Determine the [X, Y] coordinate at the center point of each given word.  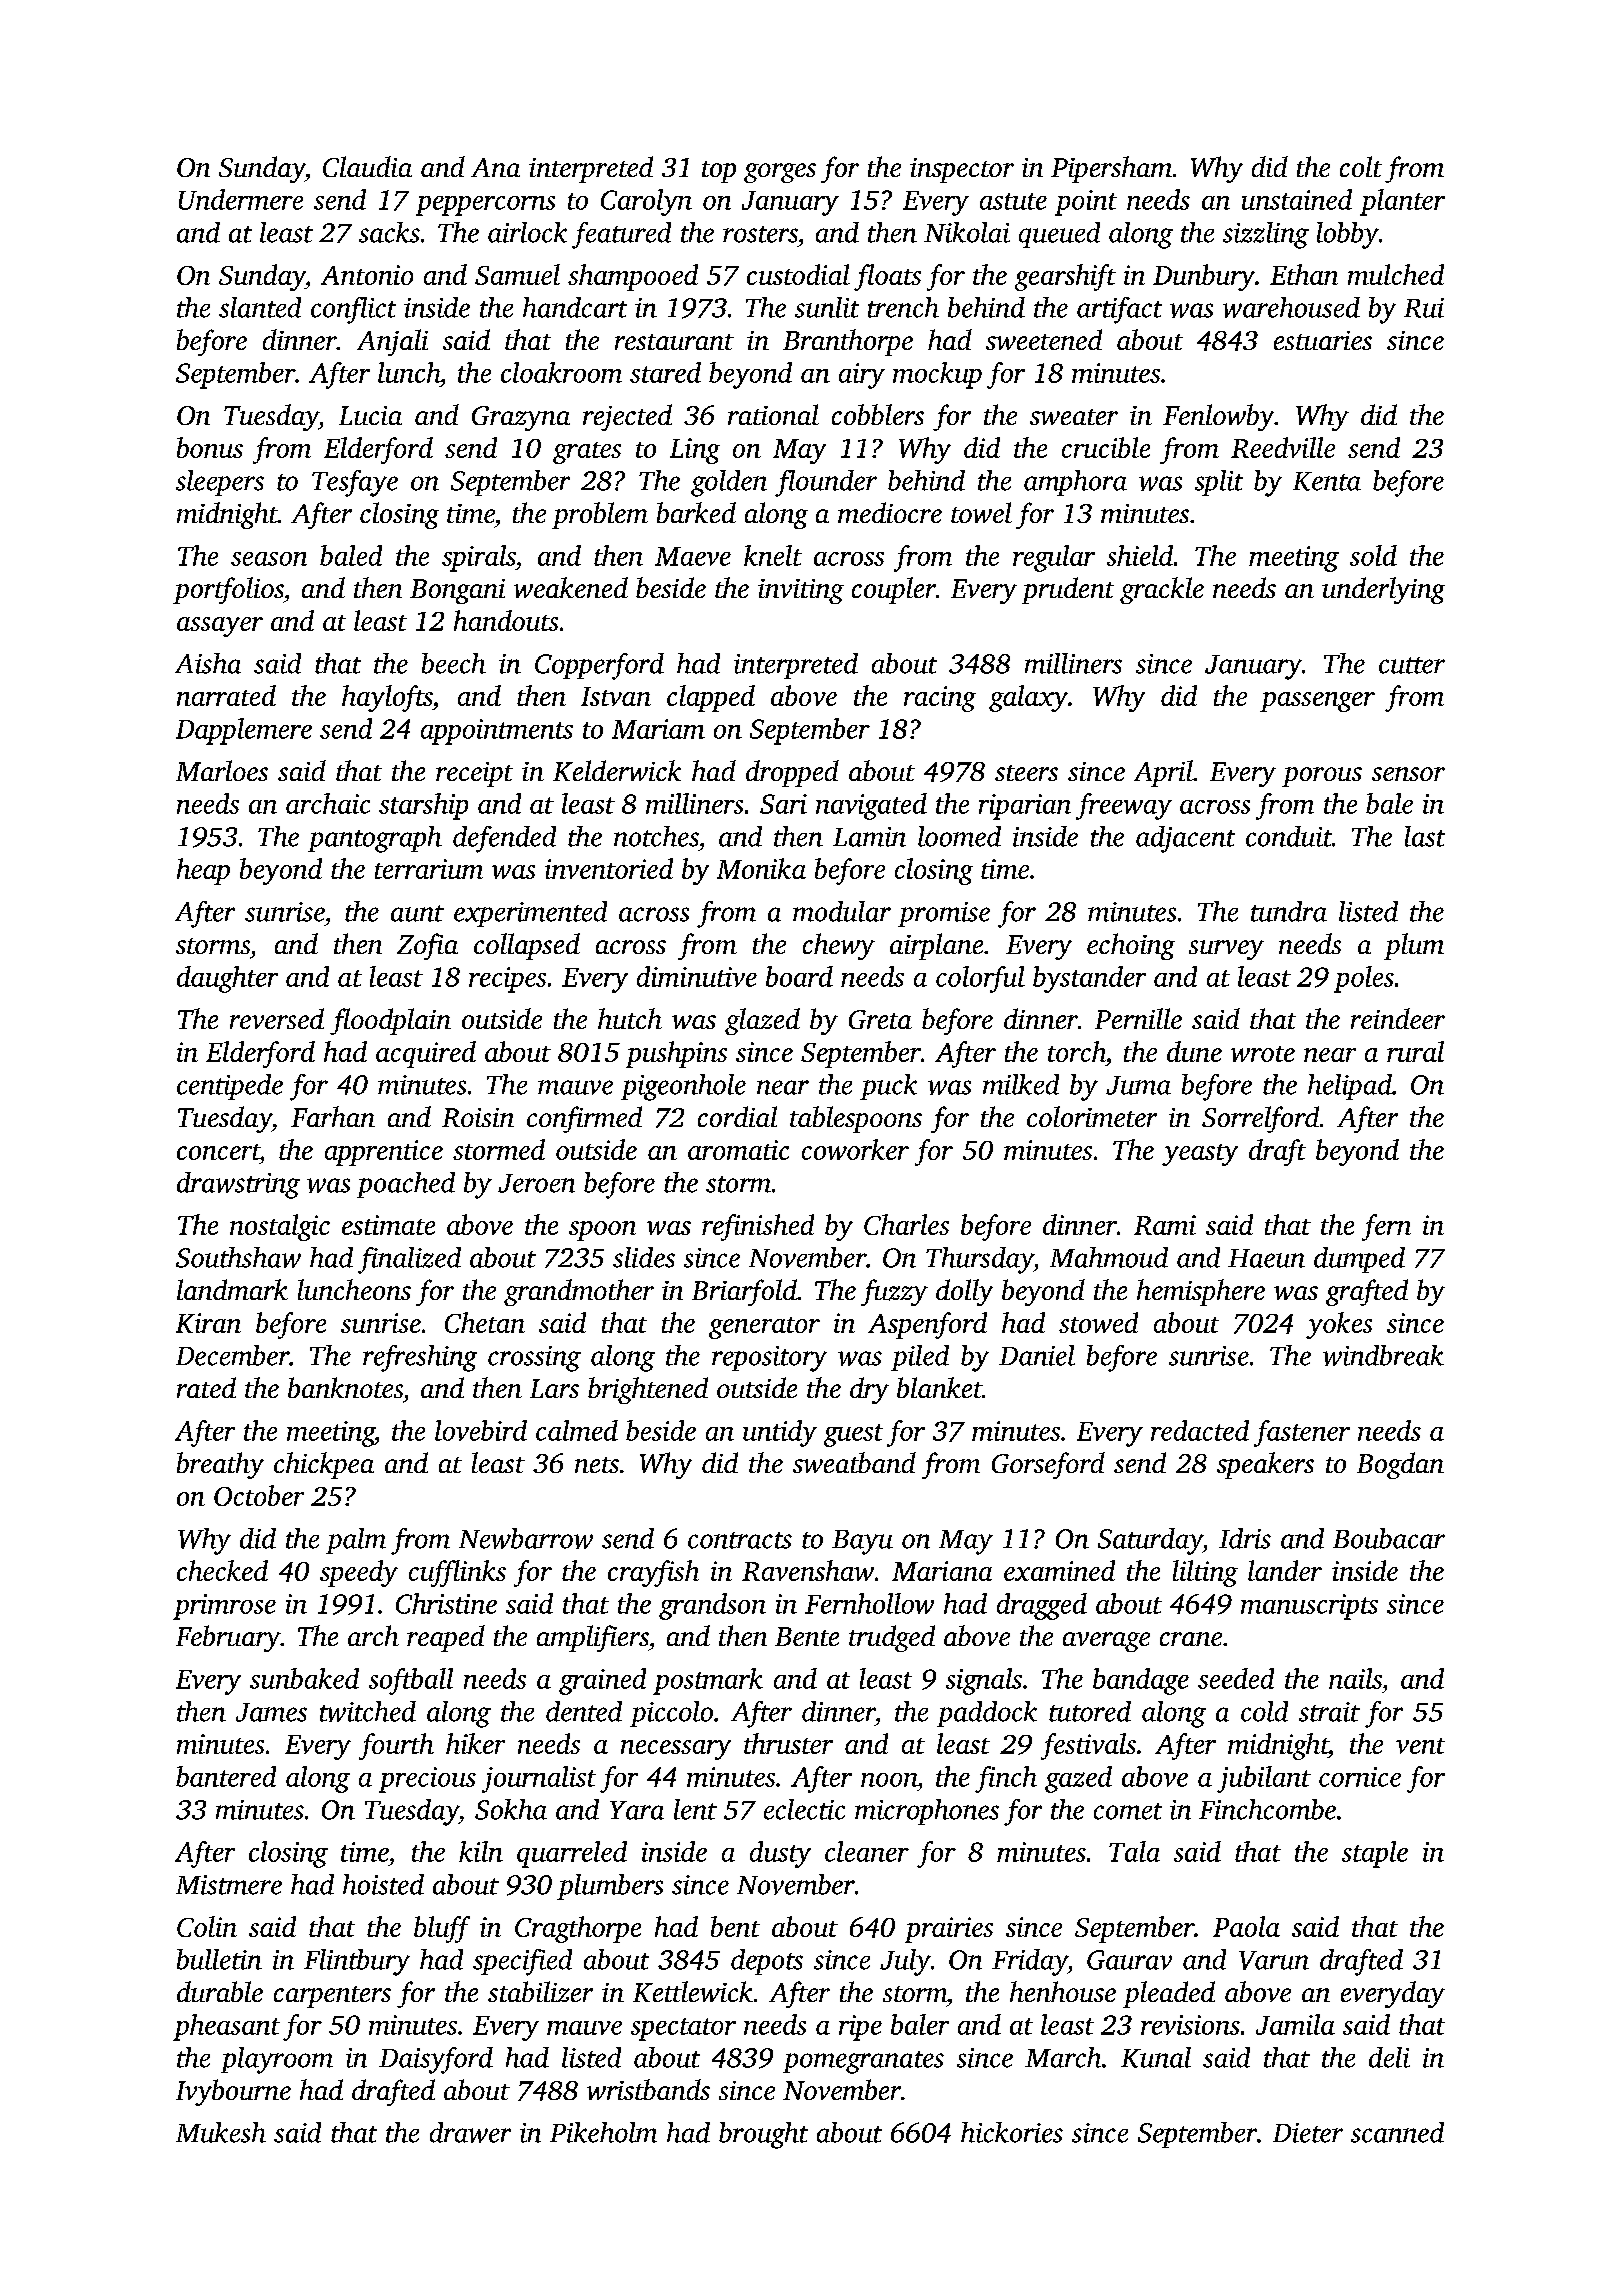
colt [1361, 166]
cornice [1360, 1777]
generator [764, 1328]
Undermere [241, 199]
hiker [475, 1743]
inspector [962, 170]
